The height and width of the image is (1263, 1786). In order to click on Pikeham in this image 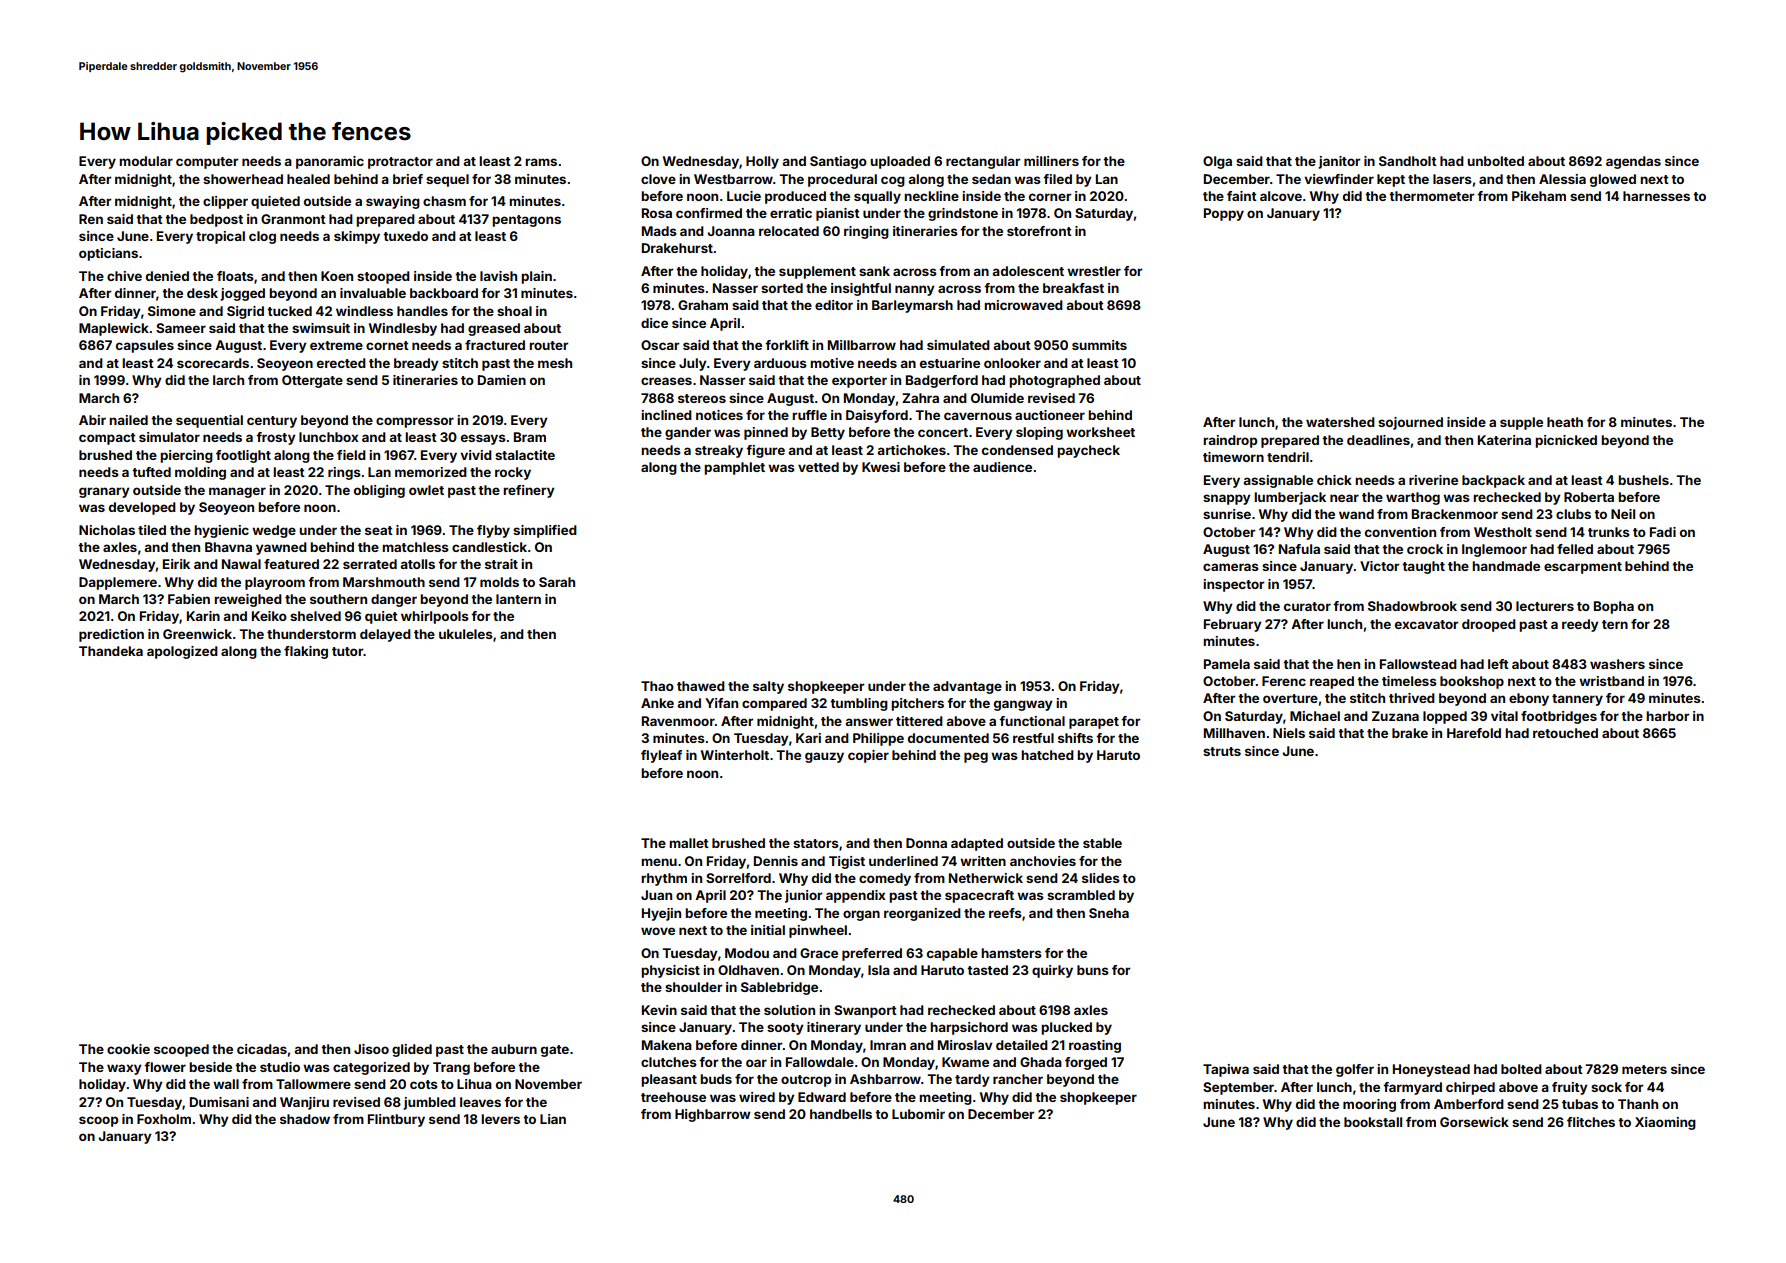, I will do `click(1539, 196)`.
